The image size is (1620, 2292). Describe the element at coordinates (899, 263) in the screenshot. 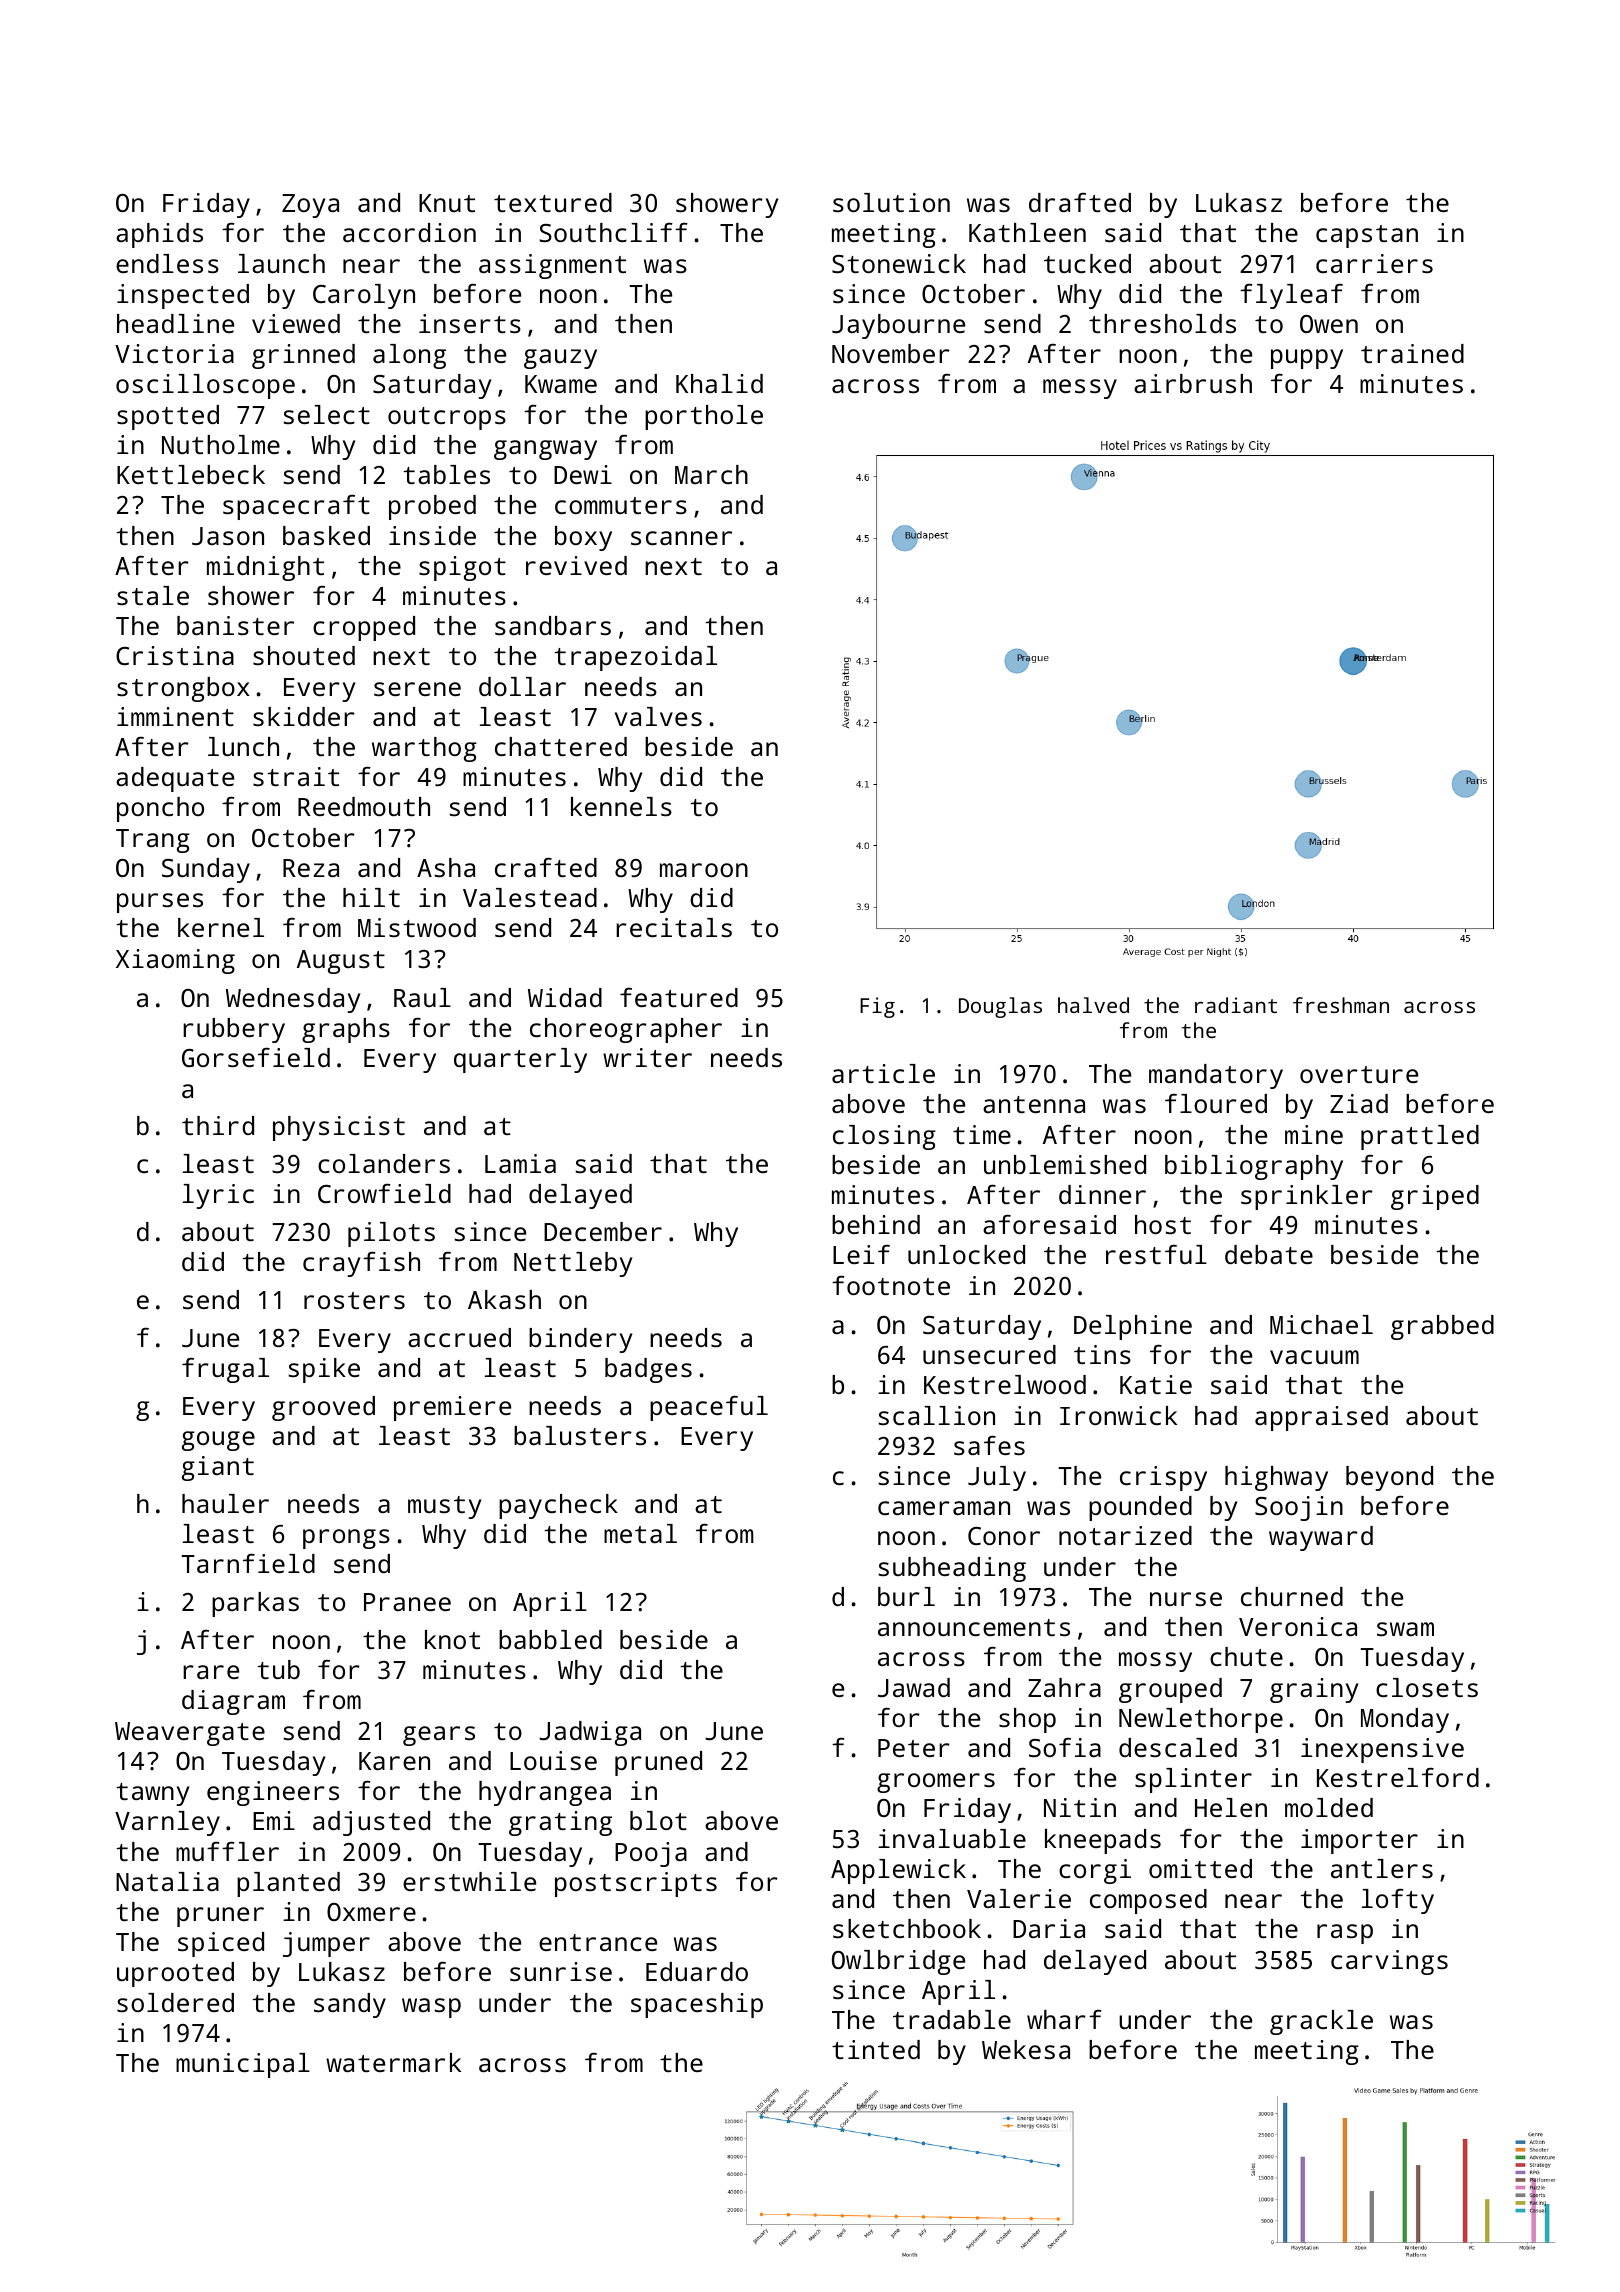

I see `Stonewick` at that location.
